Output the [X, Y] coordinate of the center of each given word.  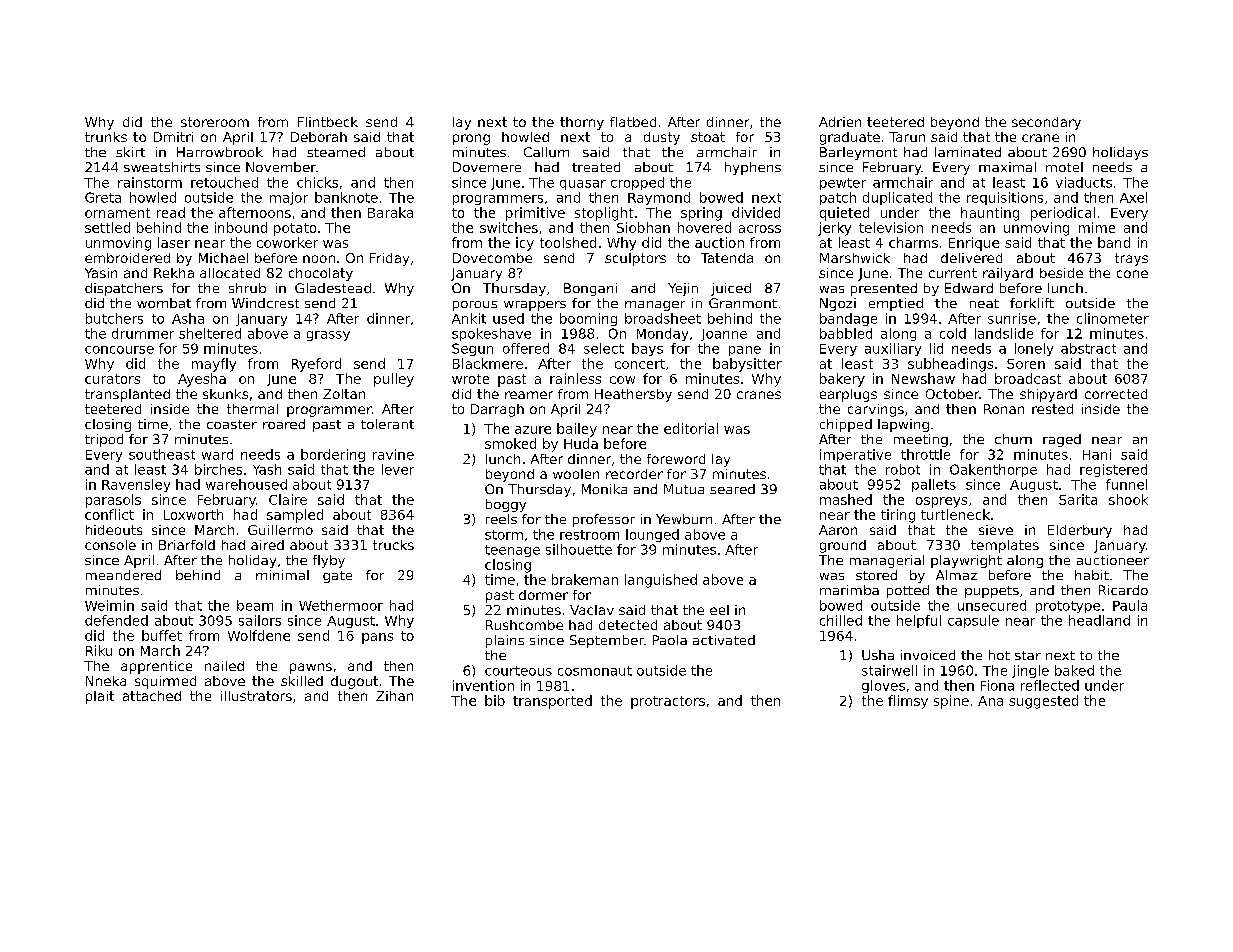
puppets [992, 592]
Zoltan [344, 394]
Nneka [106, 681]
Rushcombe [524, 625]
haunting [990, 214]
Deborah [319, 137]
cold [953, 333]
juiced [731, 289]
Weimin [109, 605]
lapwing [903, 425]
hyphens [753, 168]
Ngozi [838, 304]
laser [174, 242]
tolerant [387, 424]
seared [732, 489]
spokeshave [491, 334]
